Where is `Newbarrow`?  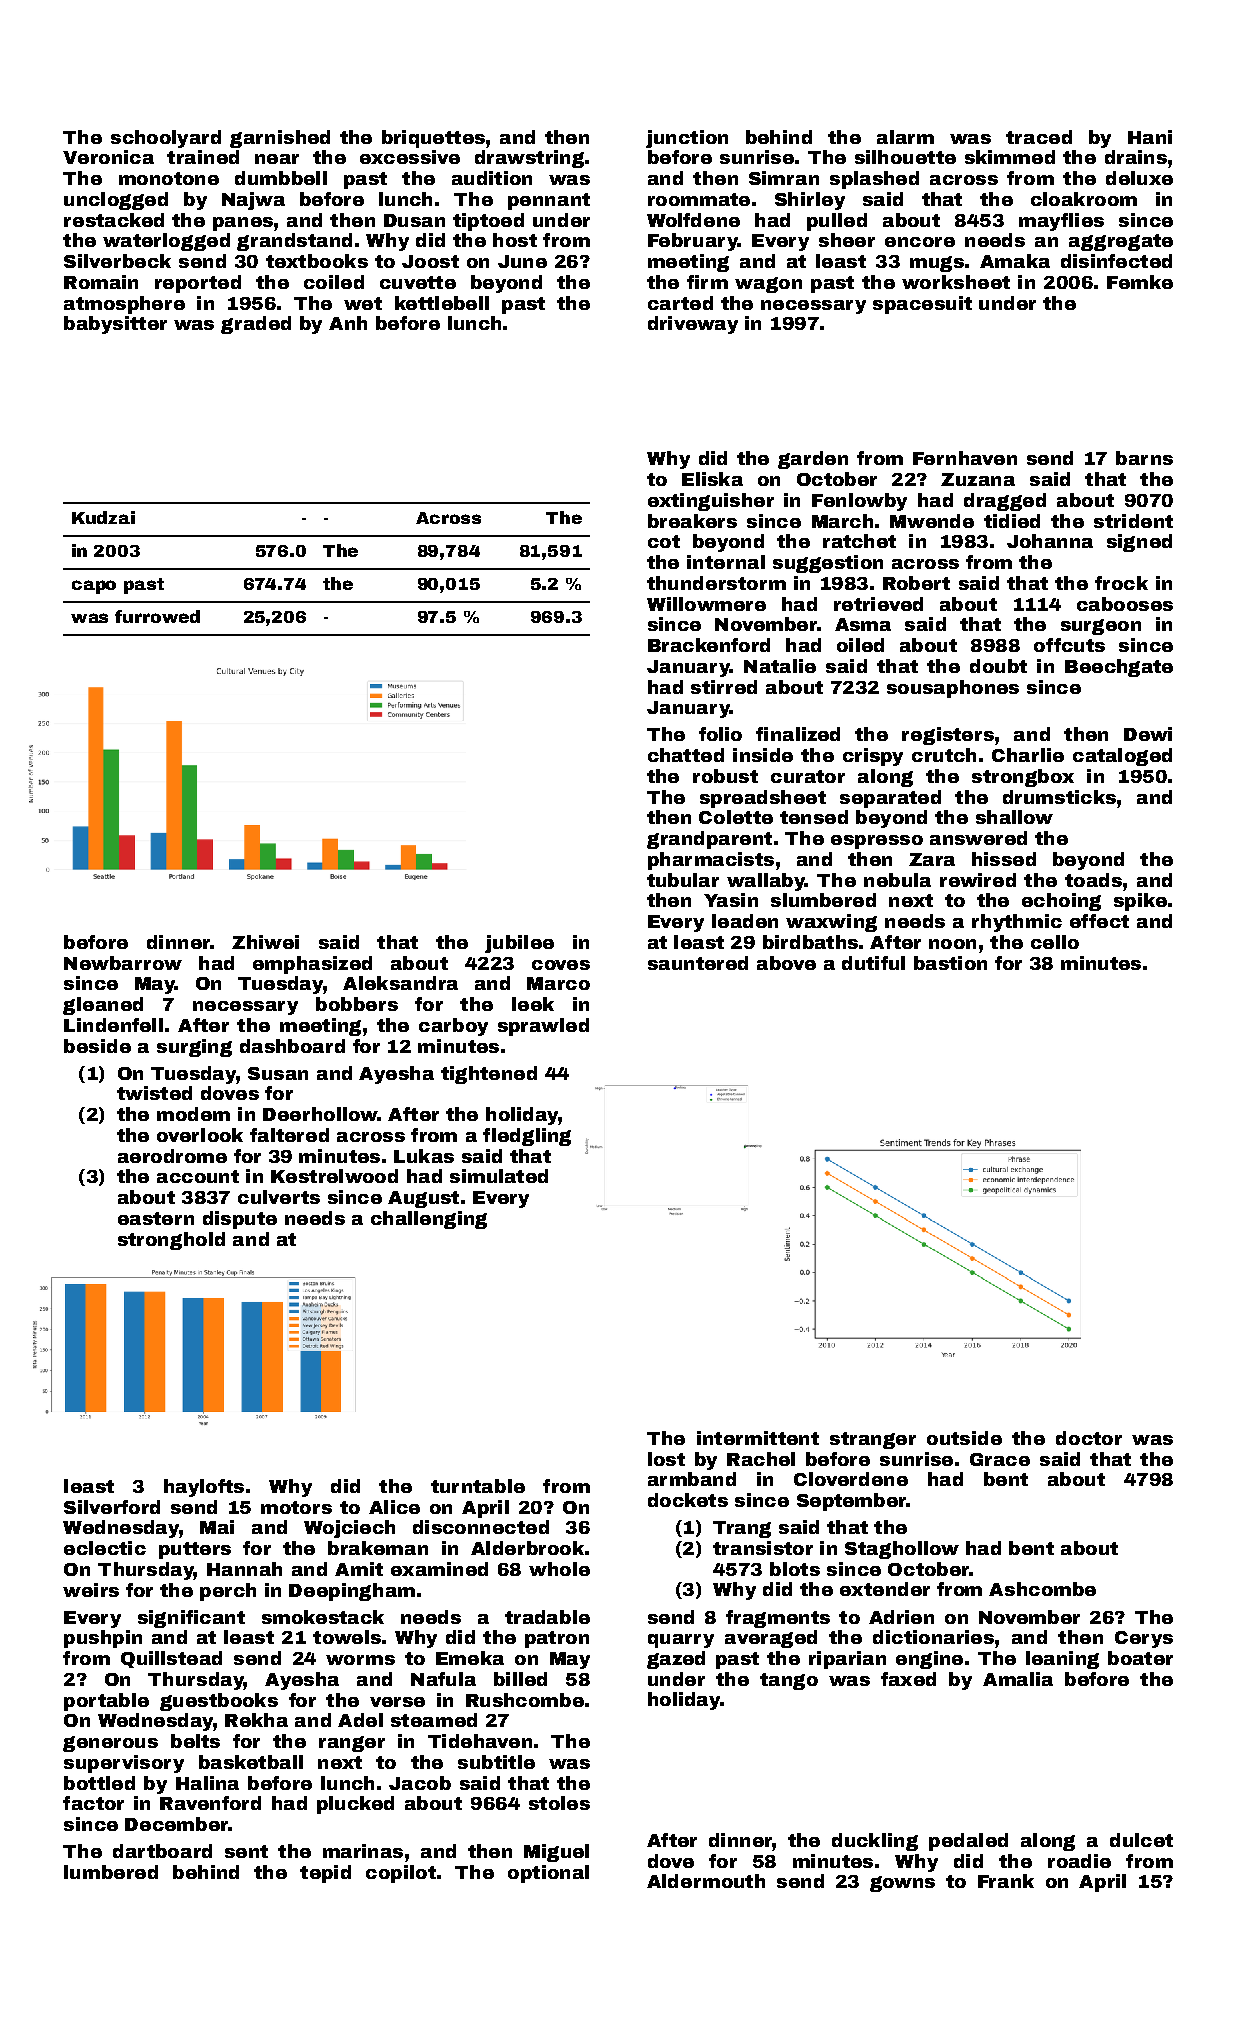
Newbarrow is located at coordinates (123, 963).
